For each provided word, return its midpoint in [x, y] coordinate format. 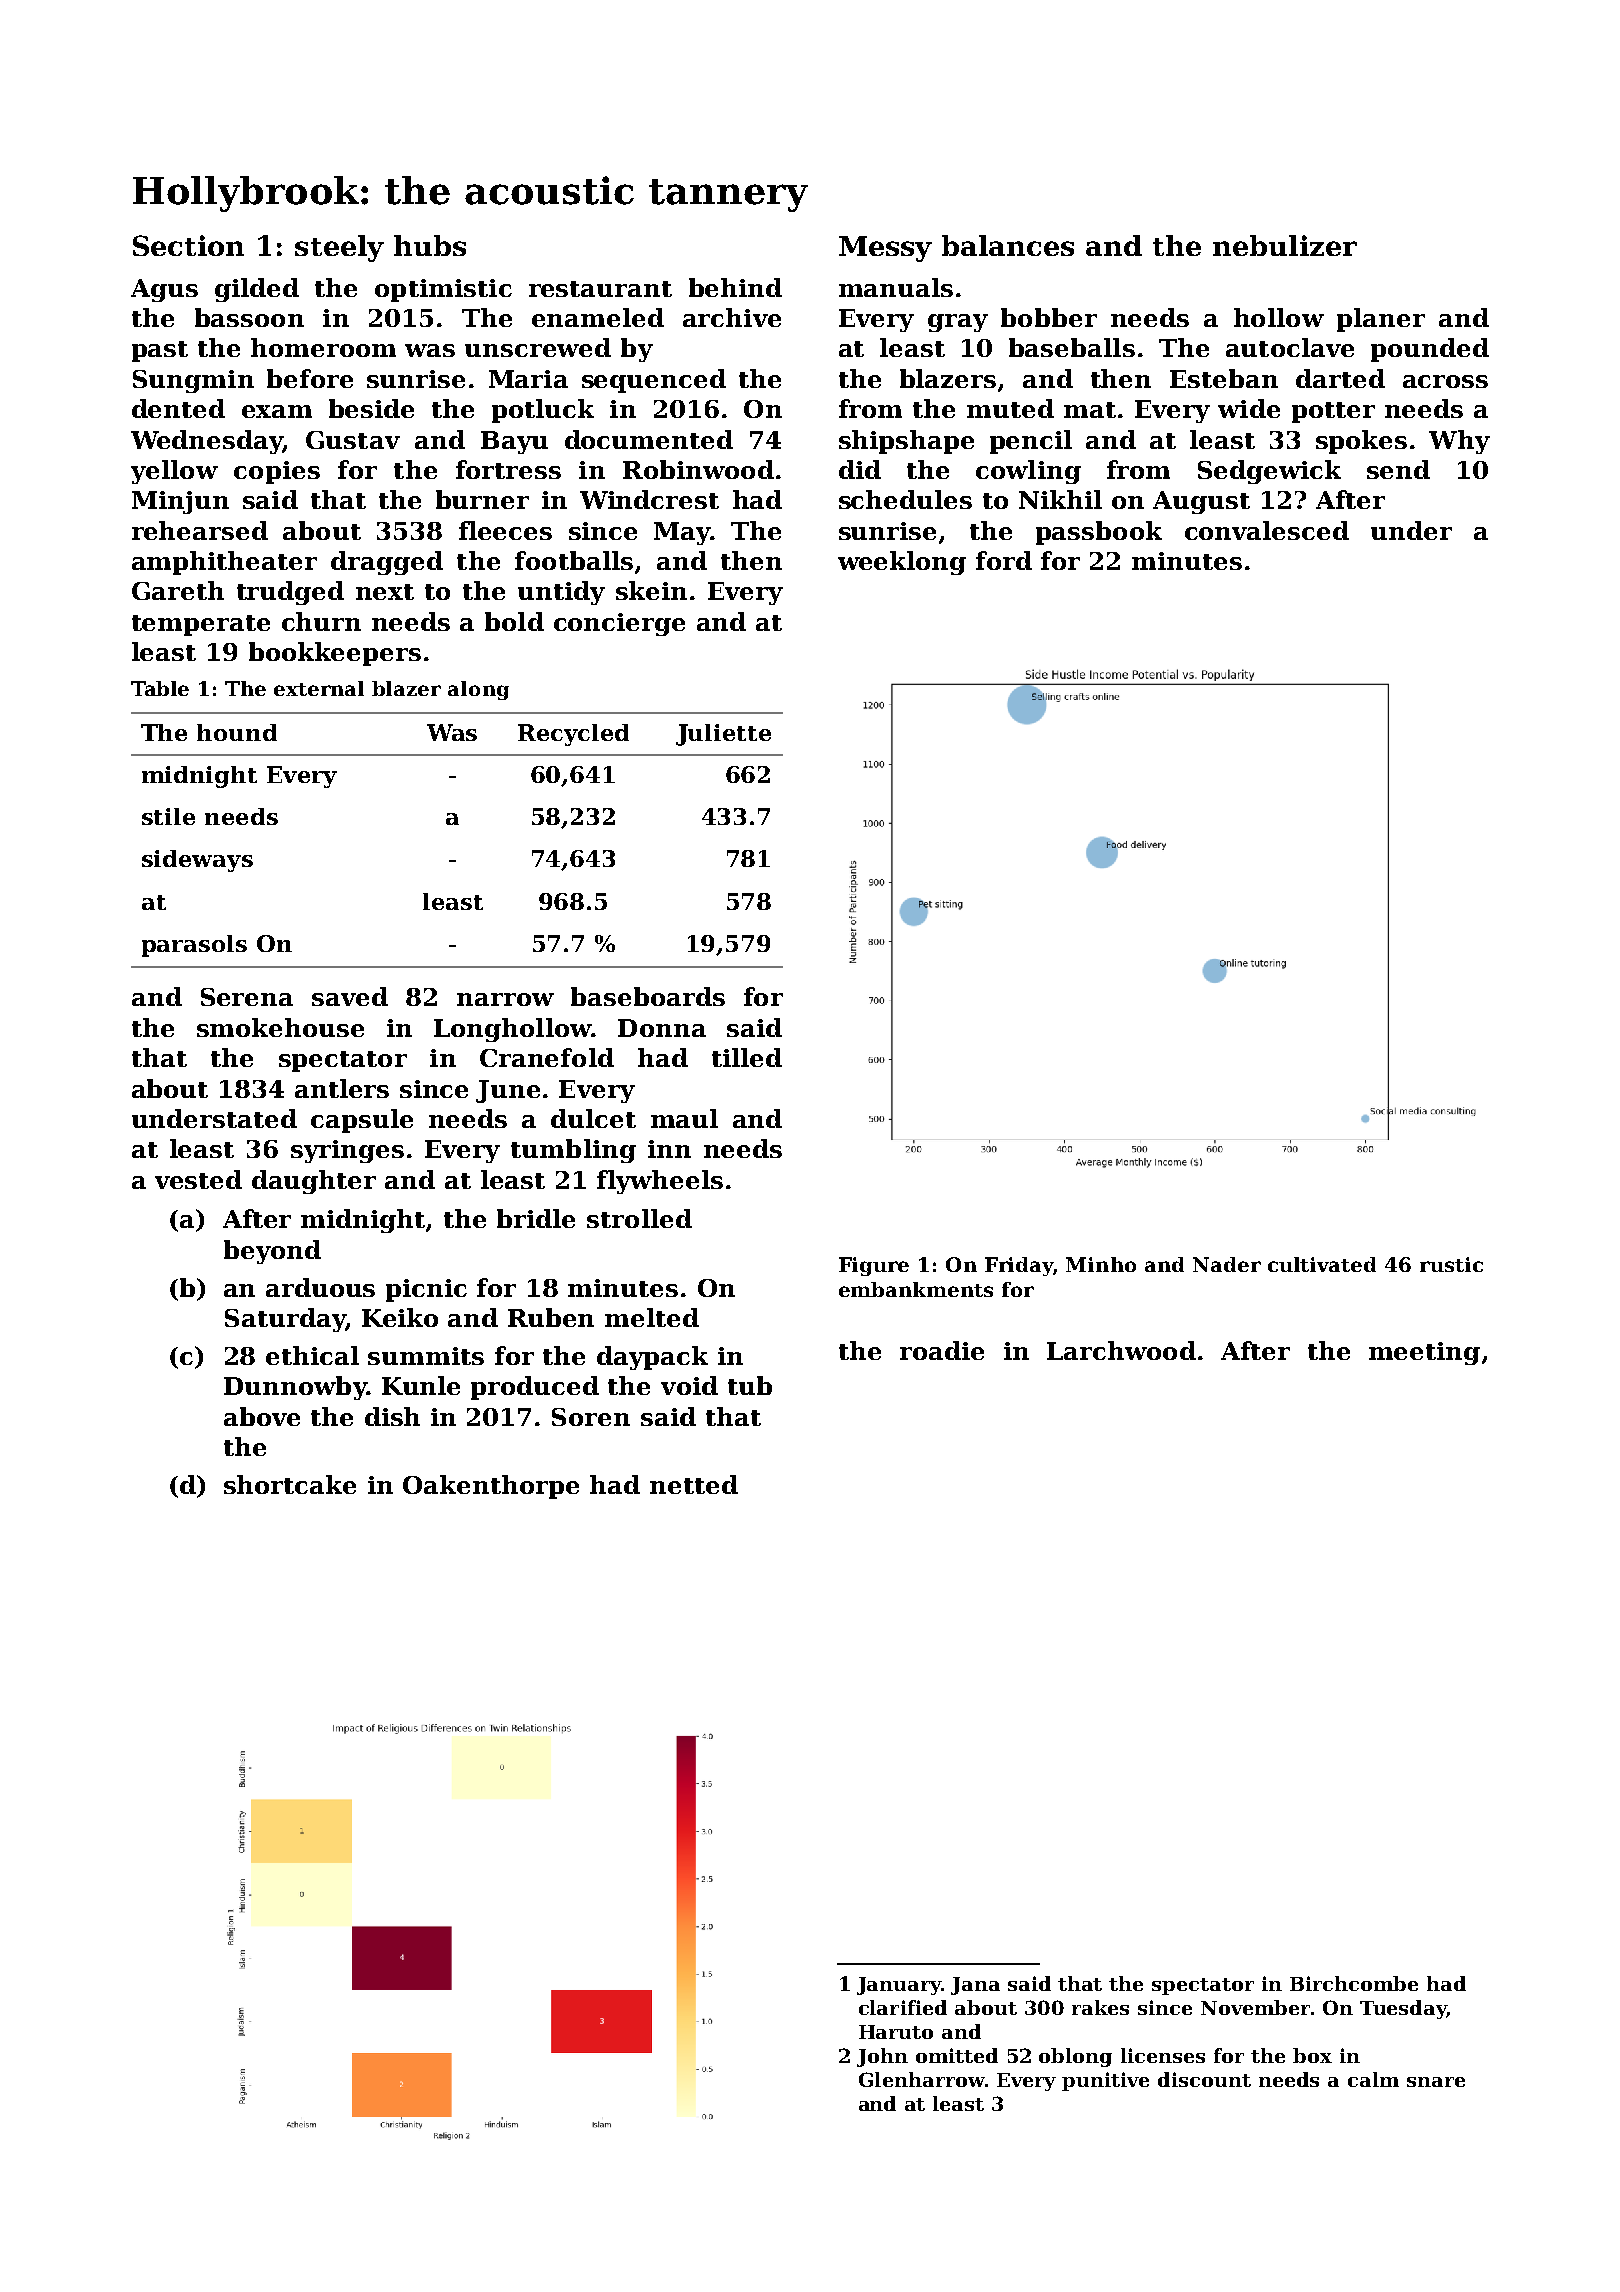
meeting [1424, 1353]
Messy [885, 249]
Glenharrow [922, 2079]
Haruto [896, 2032]
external [319, 688]
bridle [536, 1218]
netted [694, 1484]
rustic [1451, 1264]
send [1398, 469]
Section [188, 245]
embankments [916, 1289]
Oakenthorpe [491, 1487]
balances [1008, 245]
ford [1004, 560]
